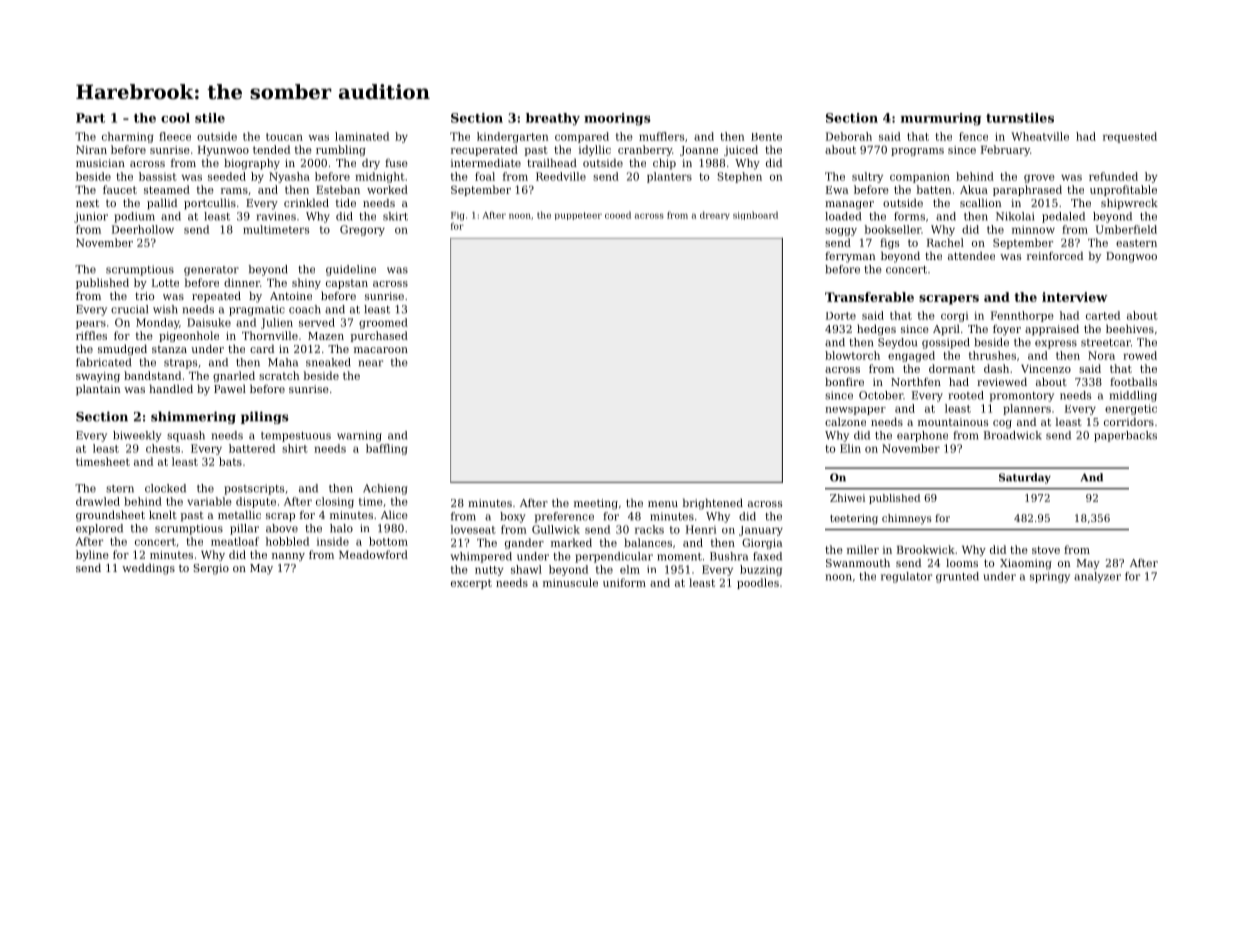 The width and height of the screenshot is (1233, 952). Describe the element at coordinates (383, 323) in the screenshot. I see `groomed` at that location.
